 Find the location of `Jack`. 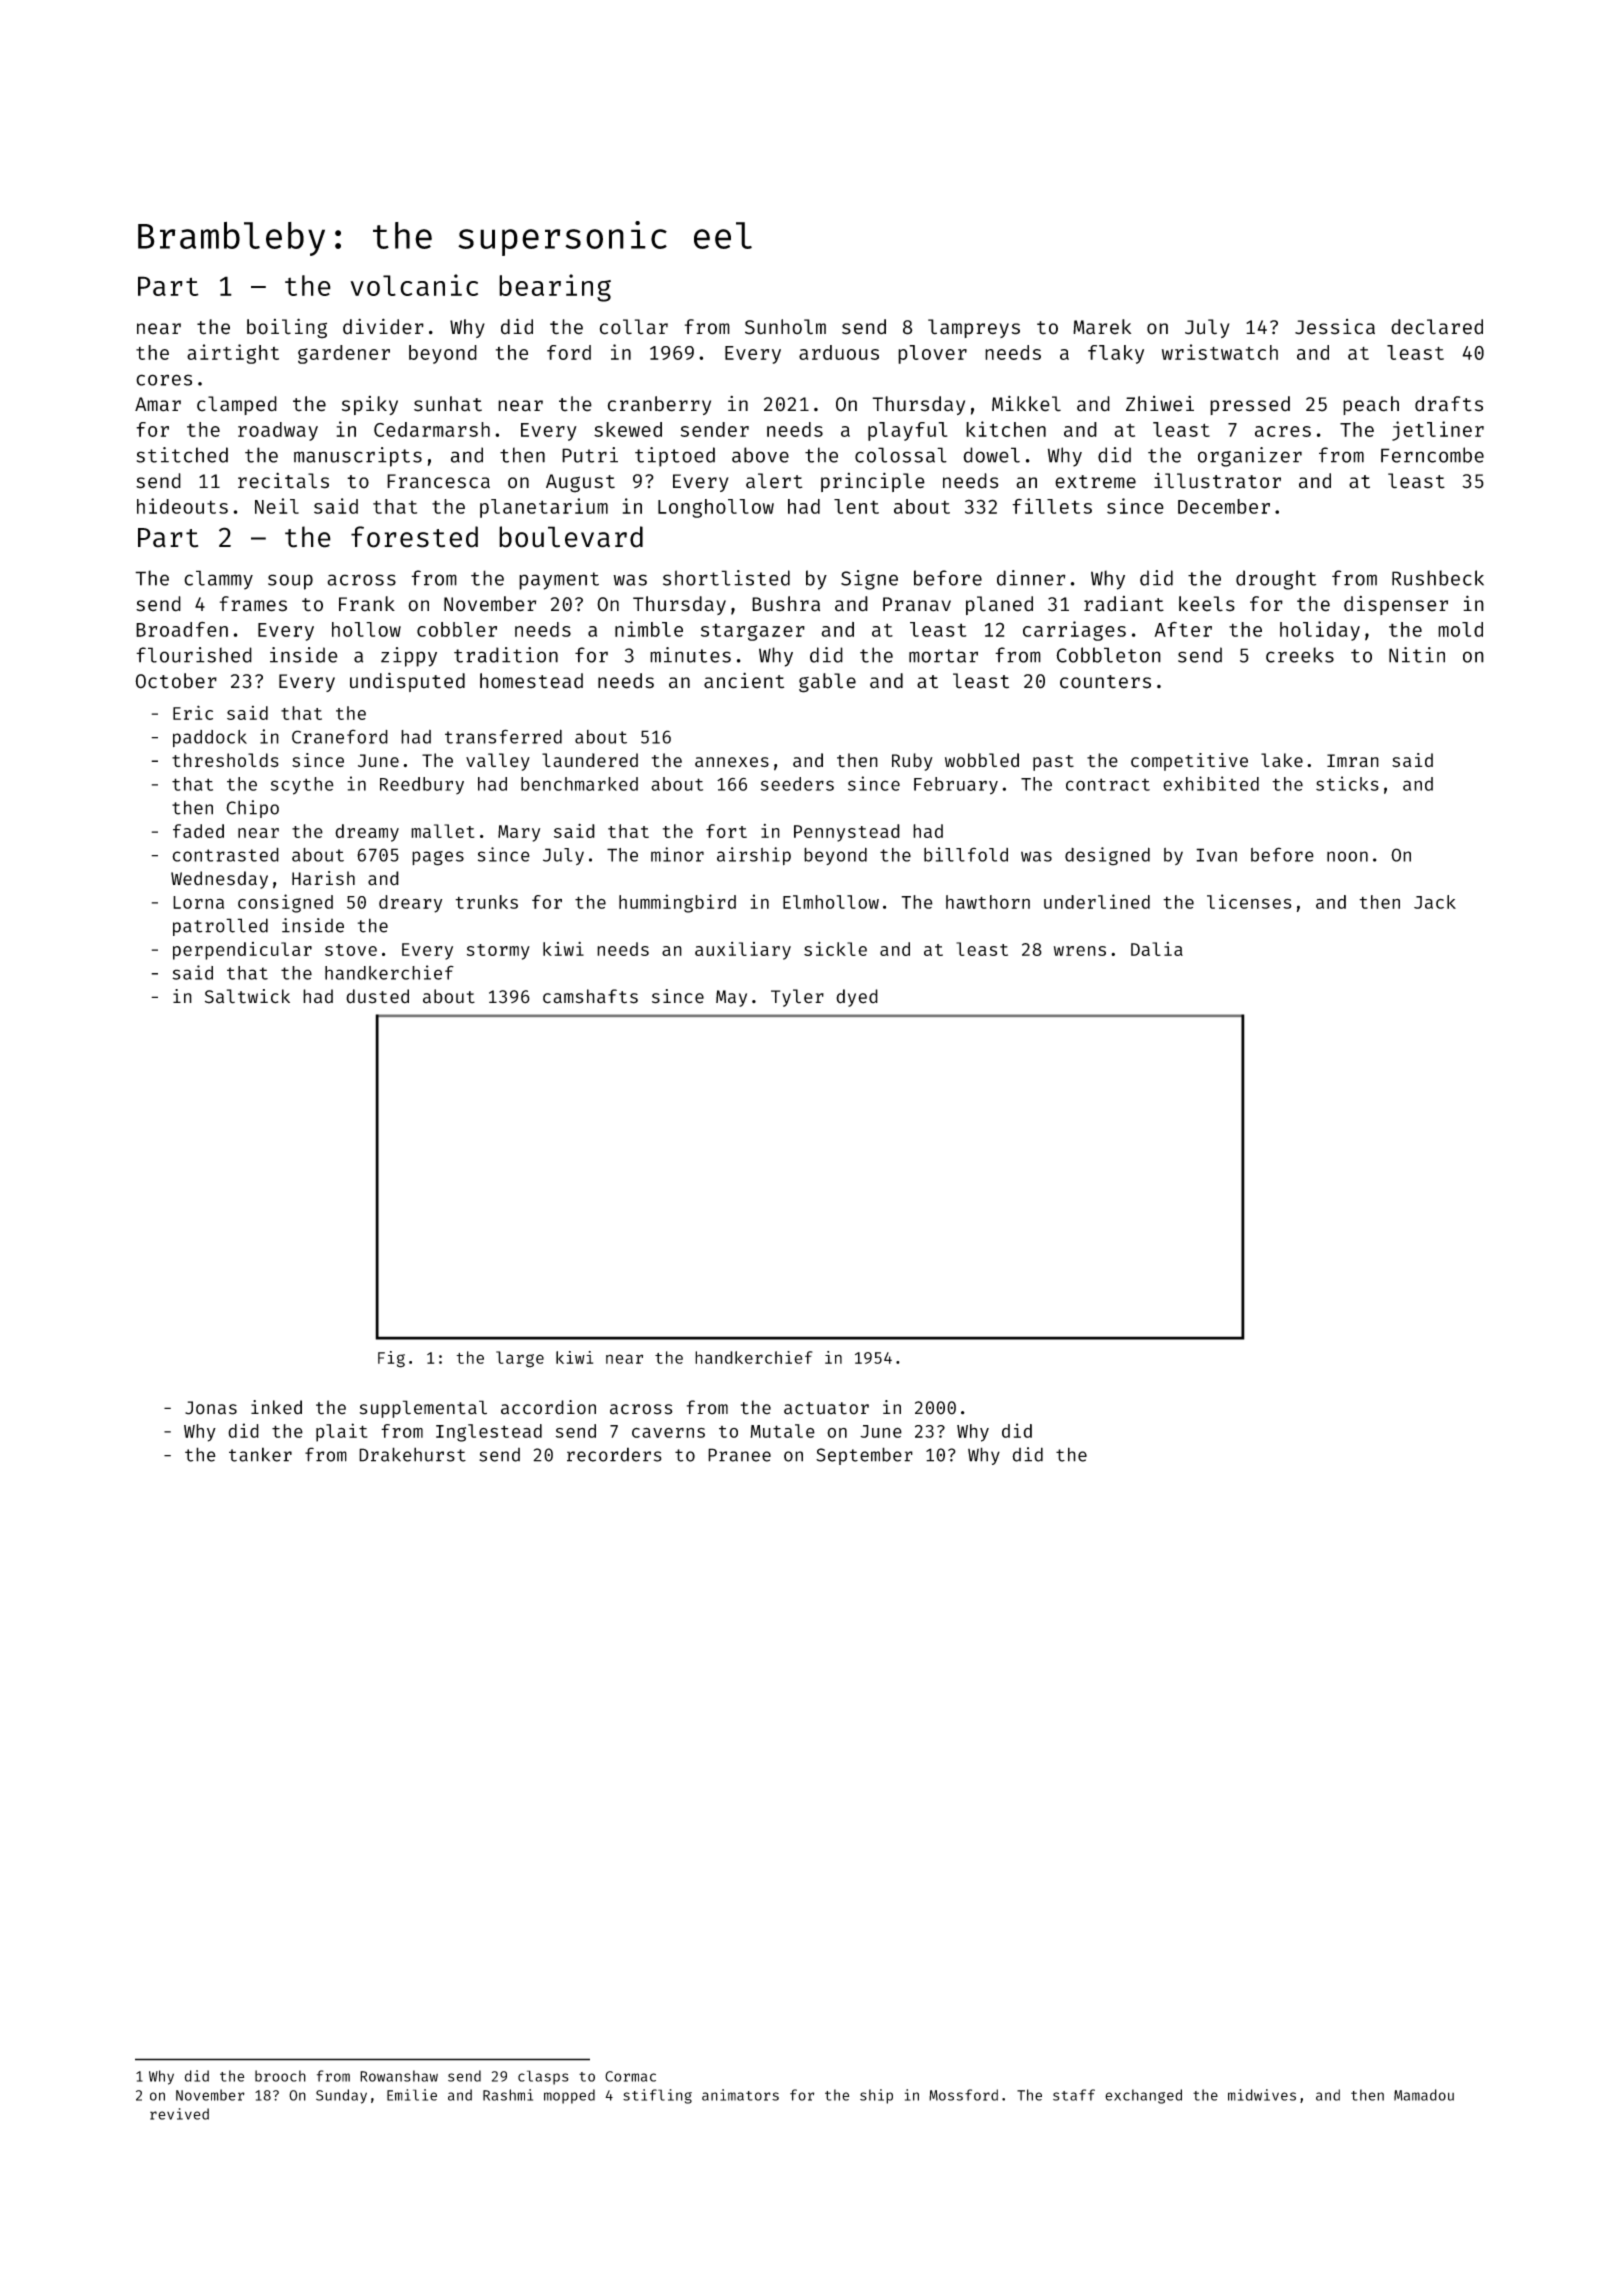

Jack is located at coordinates (1435, 902).
